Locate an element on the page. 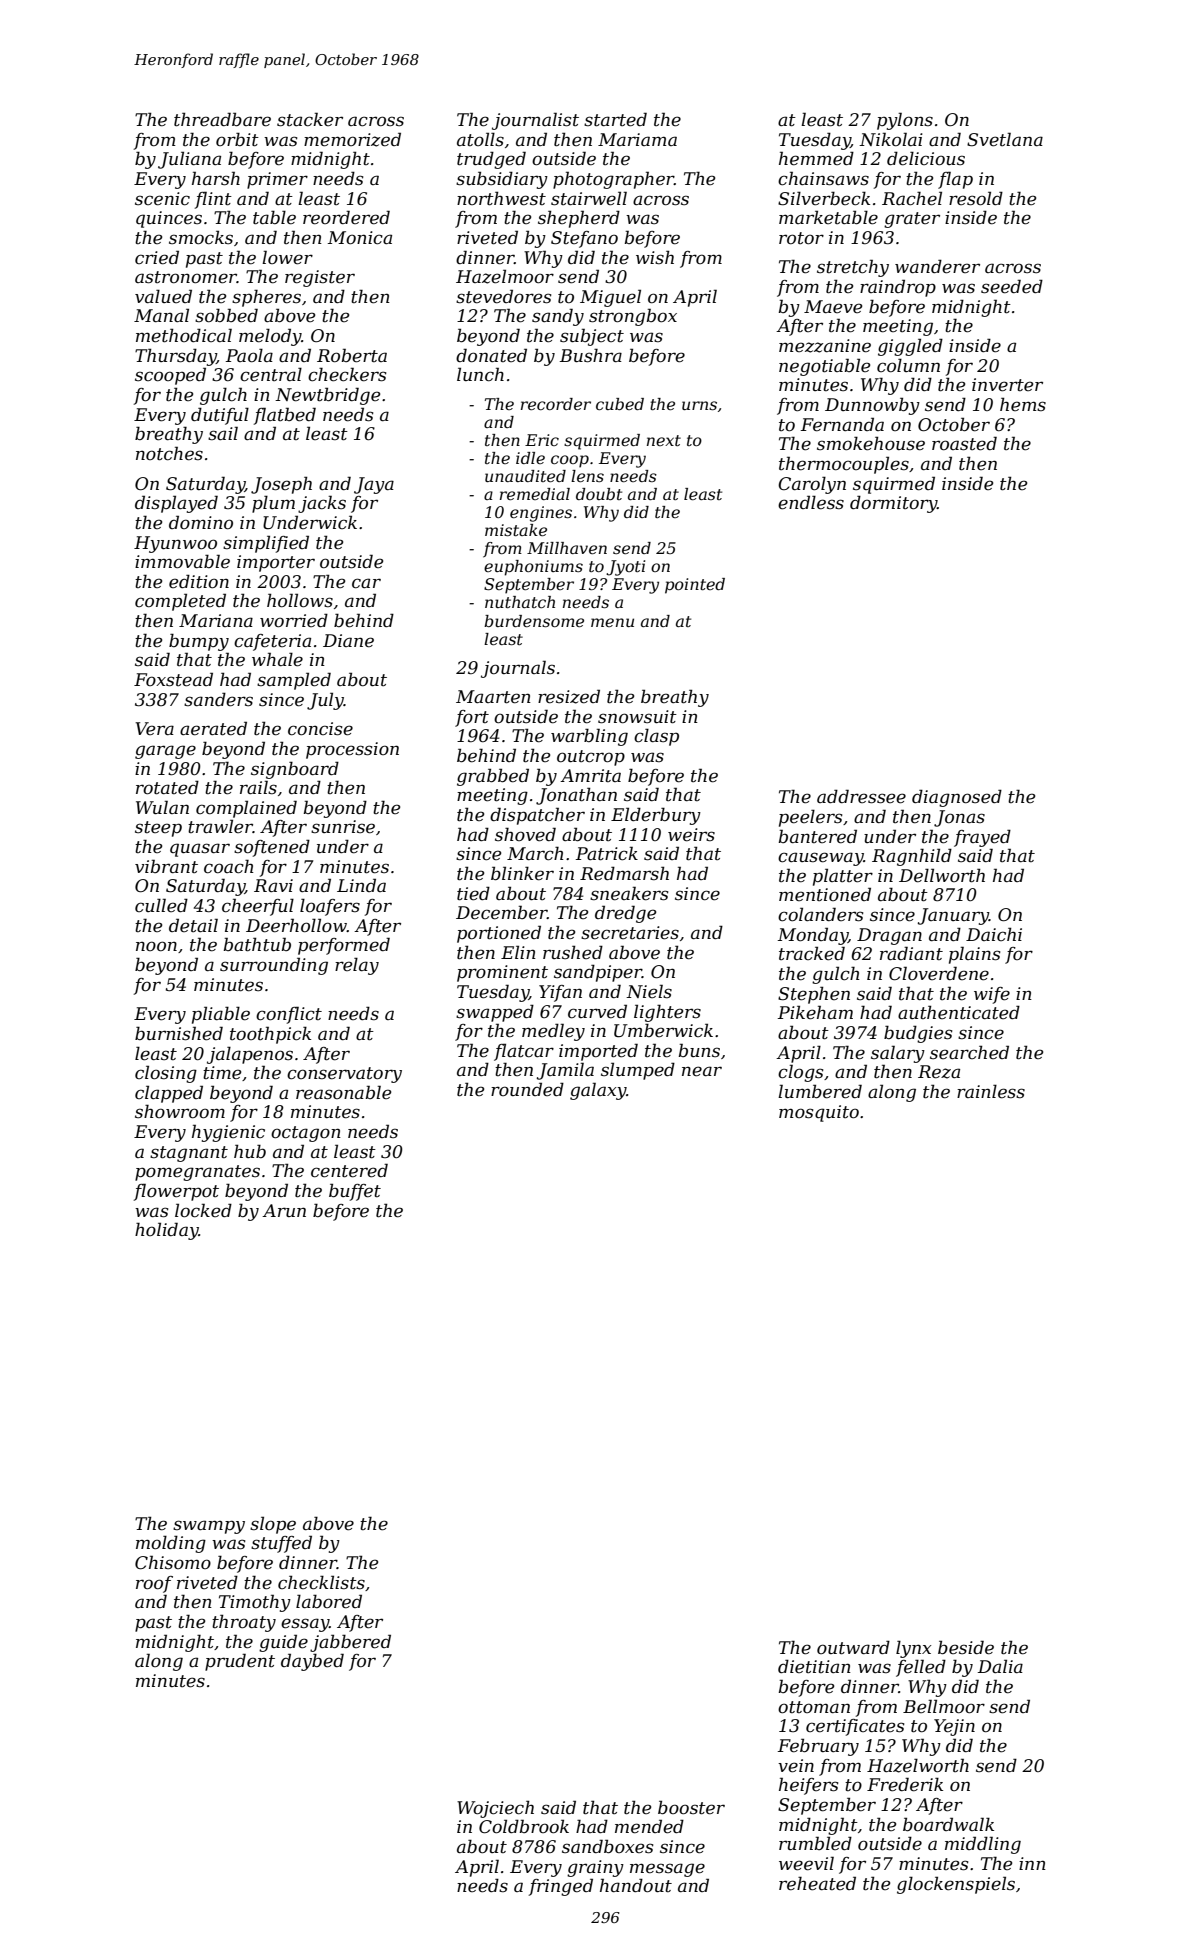  glockenspiels is located at coordinates (956, 1885).
